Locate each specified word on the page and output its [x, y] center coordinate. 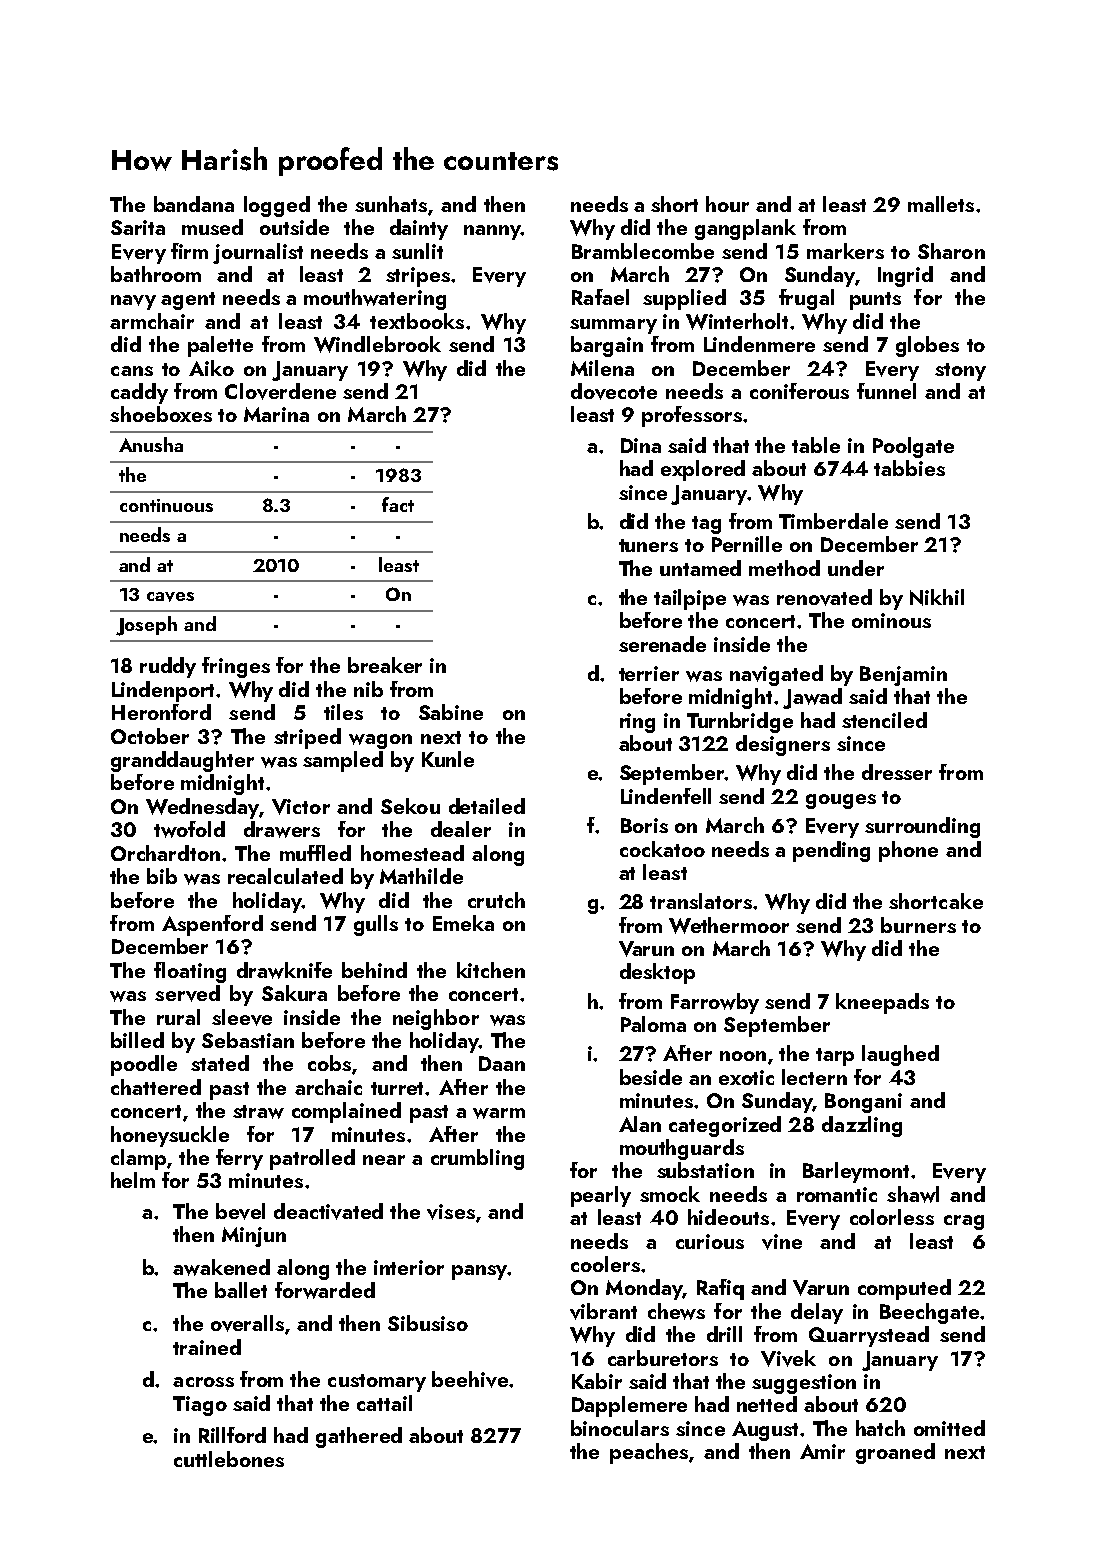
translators [701, 901]
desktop [657, 973]
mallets [941, 204]
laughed [900, 1055]
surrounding [922, 827]
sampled [343, 761]
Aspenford [212, 925]
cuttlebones [229, 1459]
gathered [359, 1437]
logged [277, 206]
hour [727, 204]
